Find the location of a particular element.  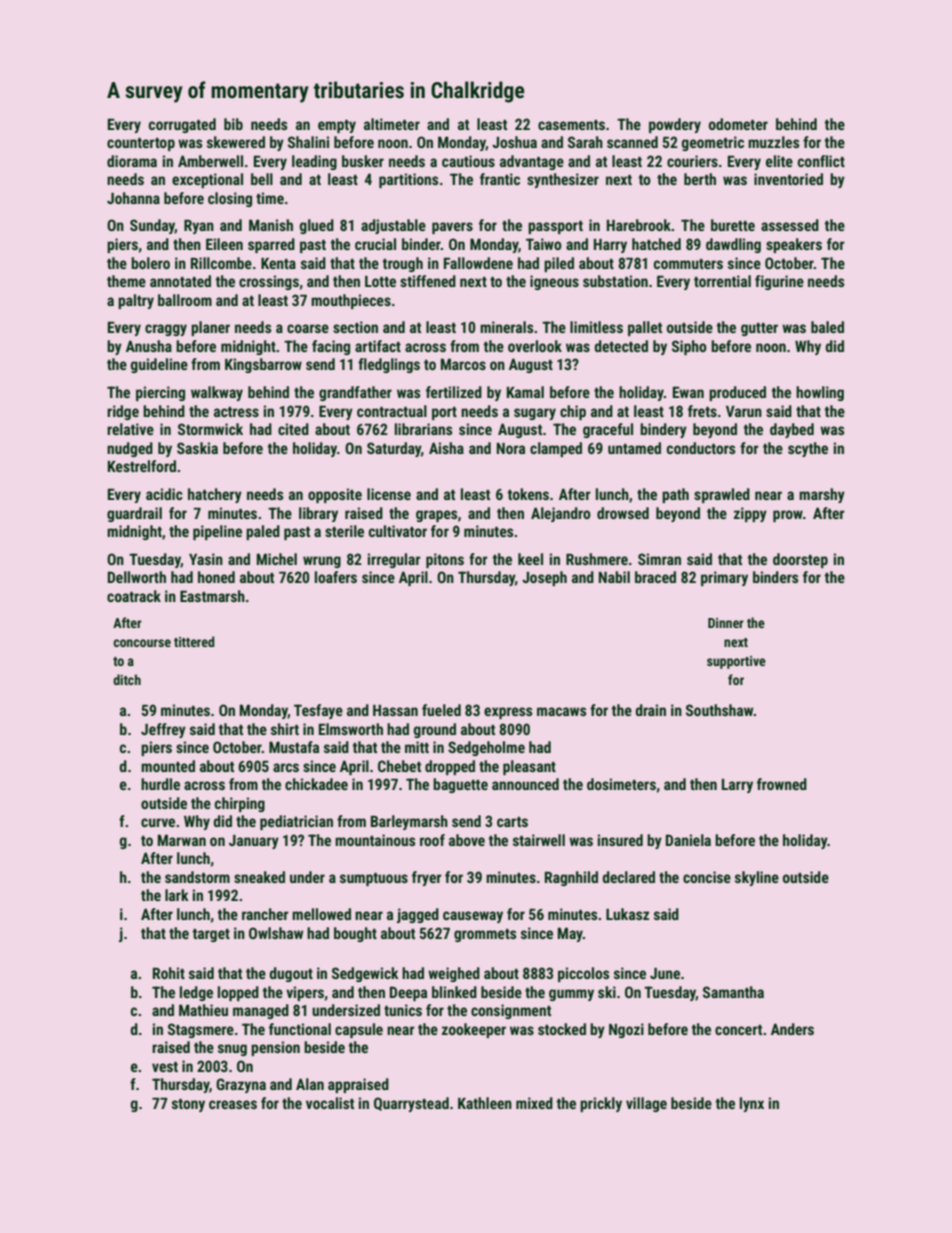

Ewan is located at coordinates (688, 392).
